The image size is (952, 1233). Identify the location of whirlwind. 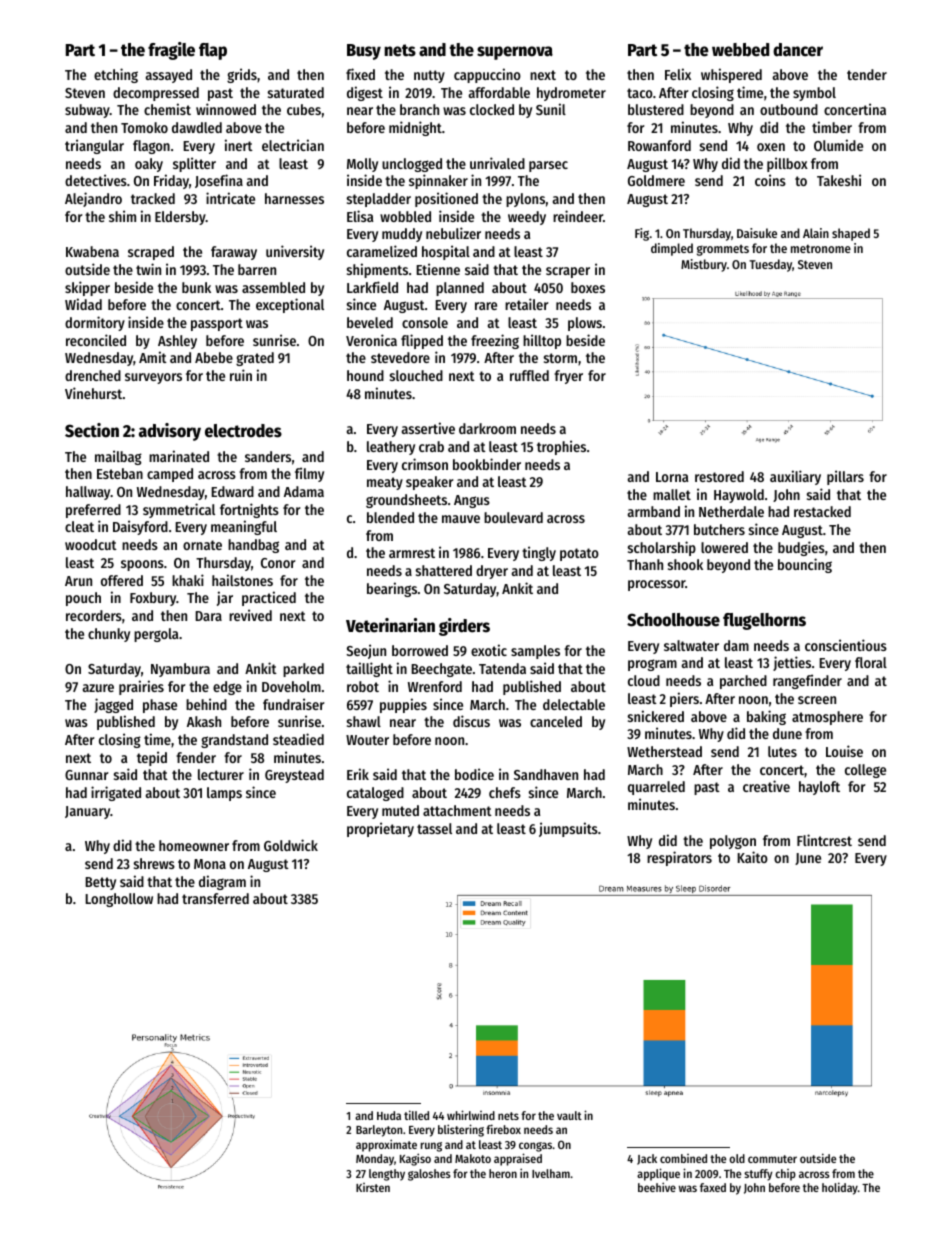
(471, 1115).
